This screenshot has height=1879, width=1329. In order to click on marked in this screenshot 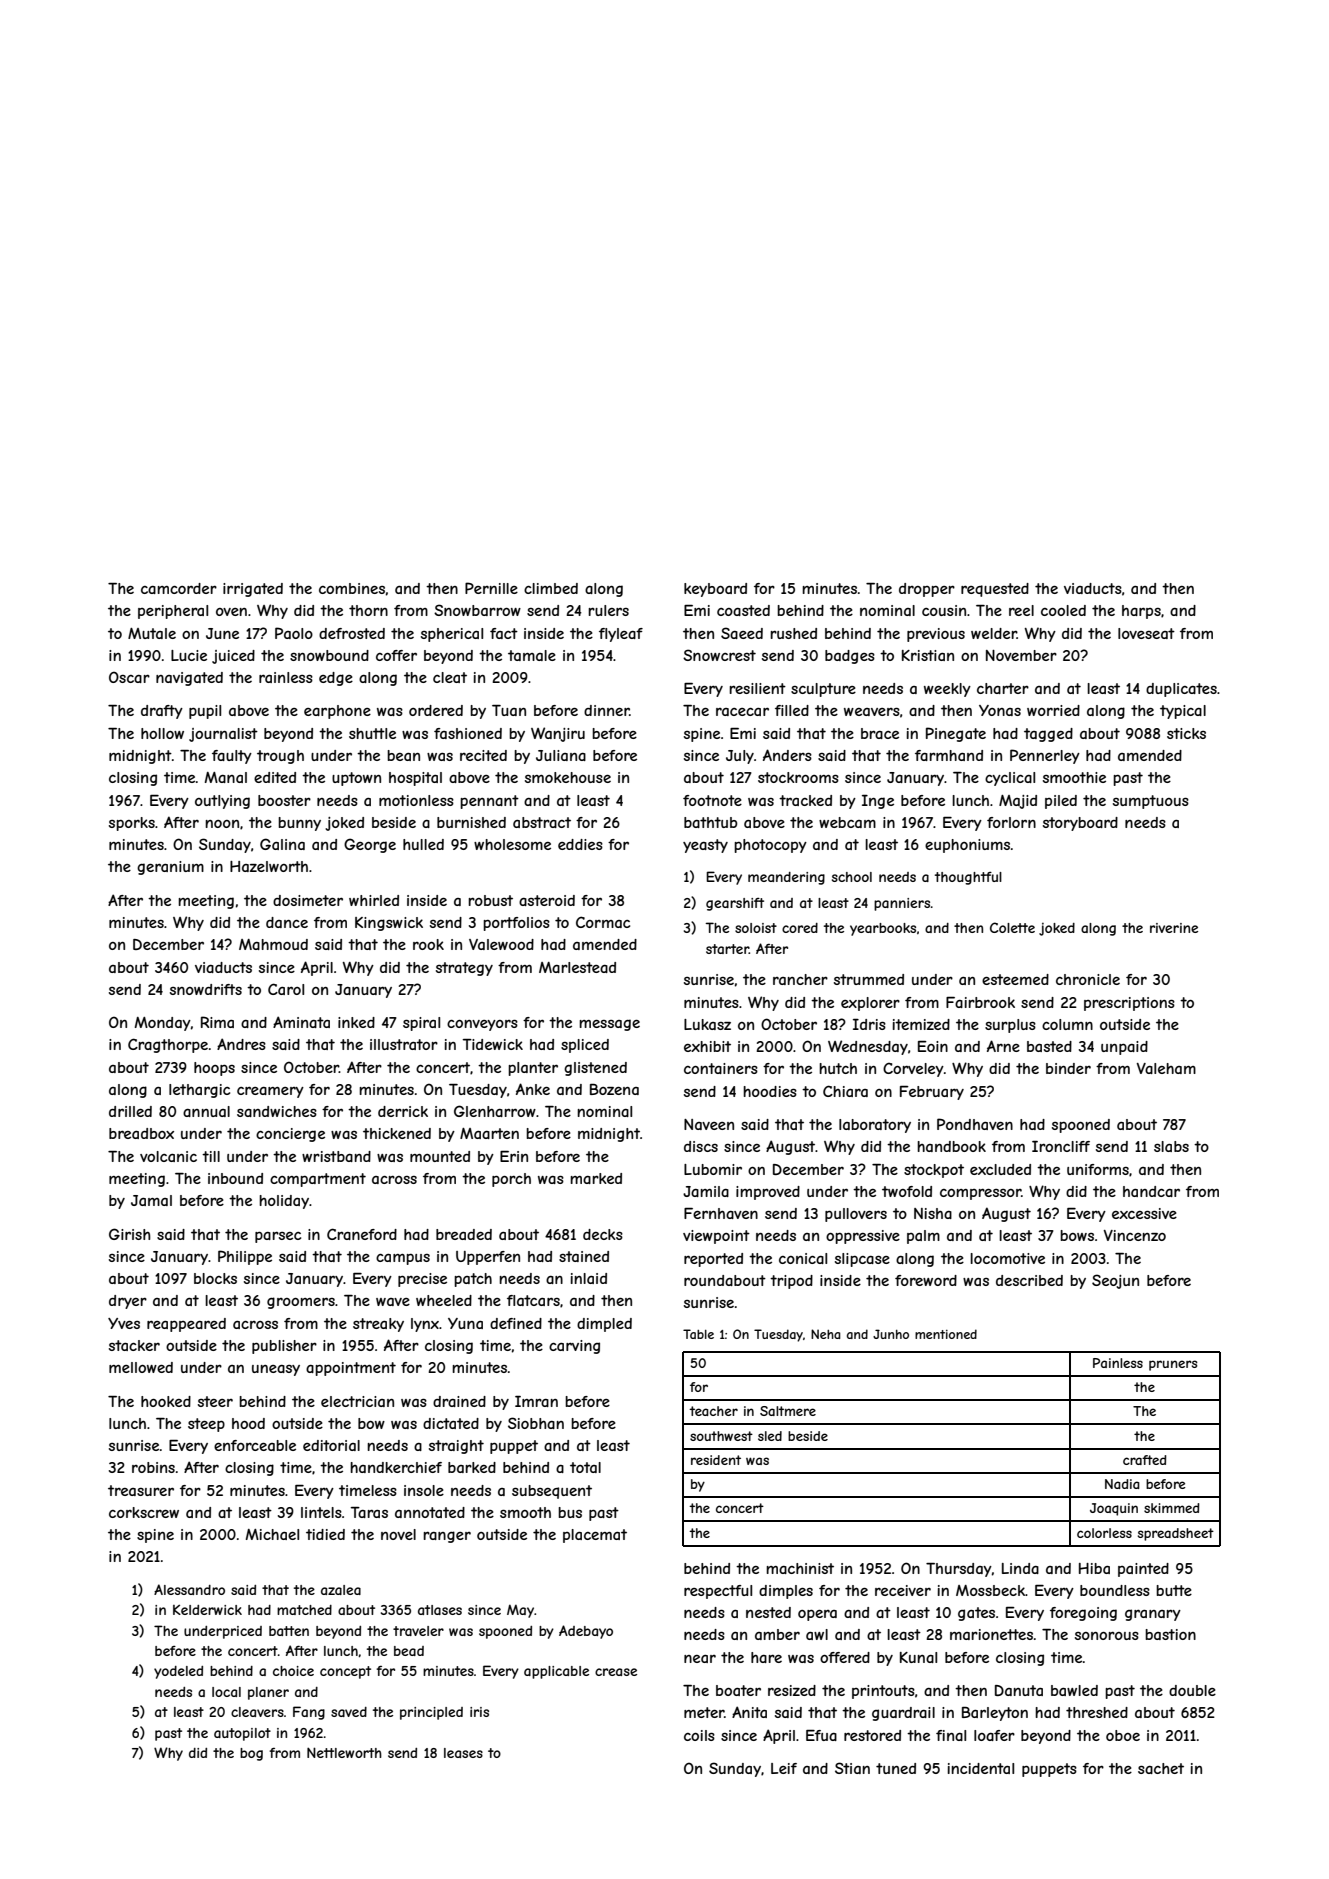, I will do `click(596, 1178)`.
